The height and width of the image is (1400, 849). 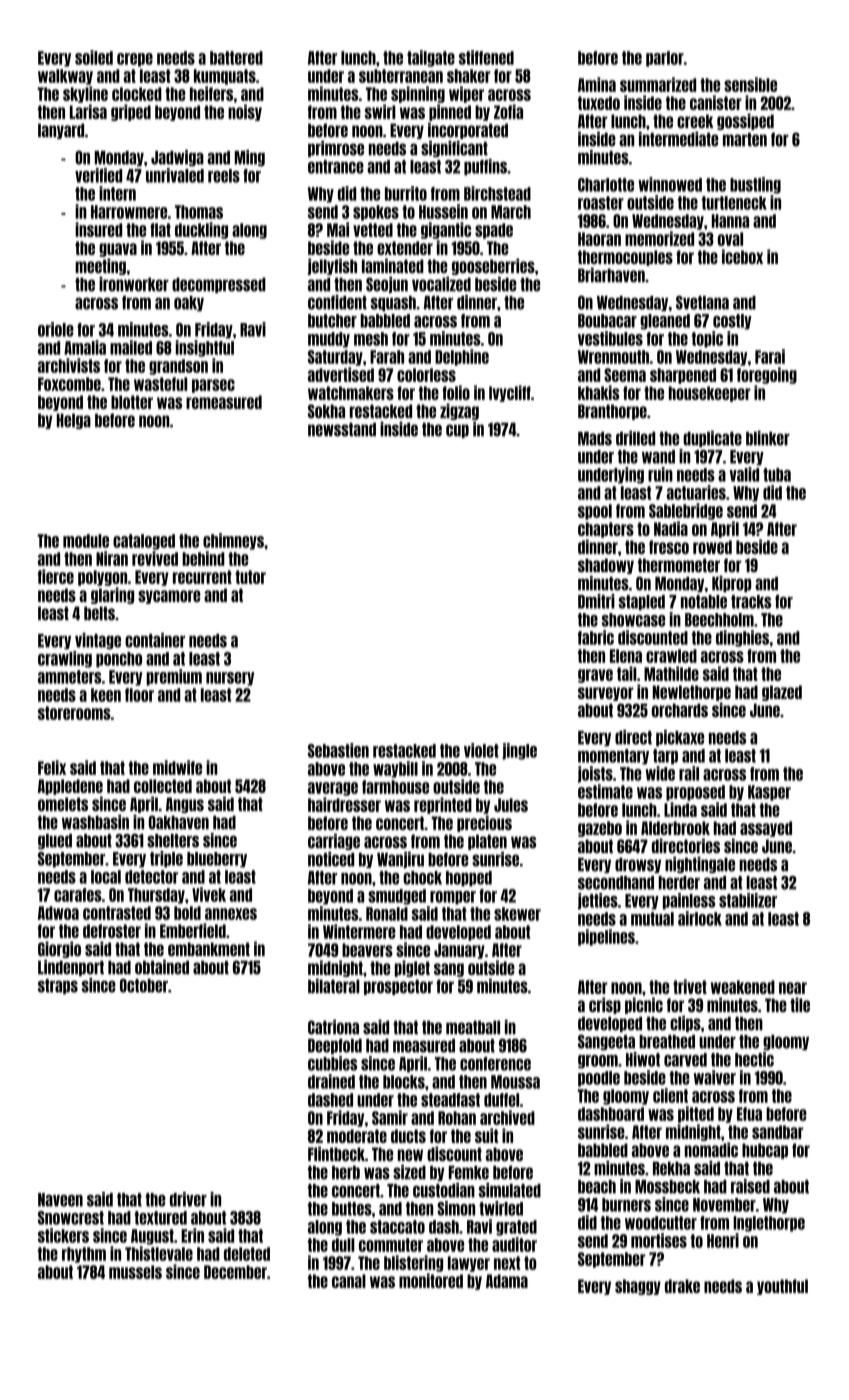 I want to click on marten, so click(x=745, y=139).
